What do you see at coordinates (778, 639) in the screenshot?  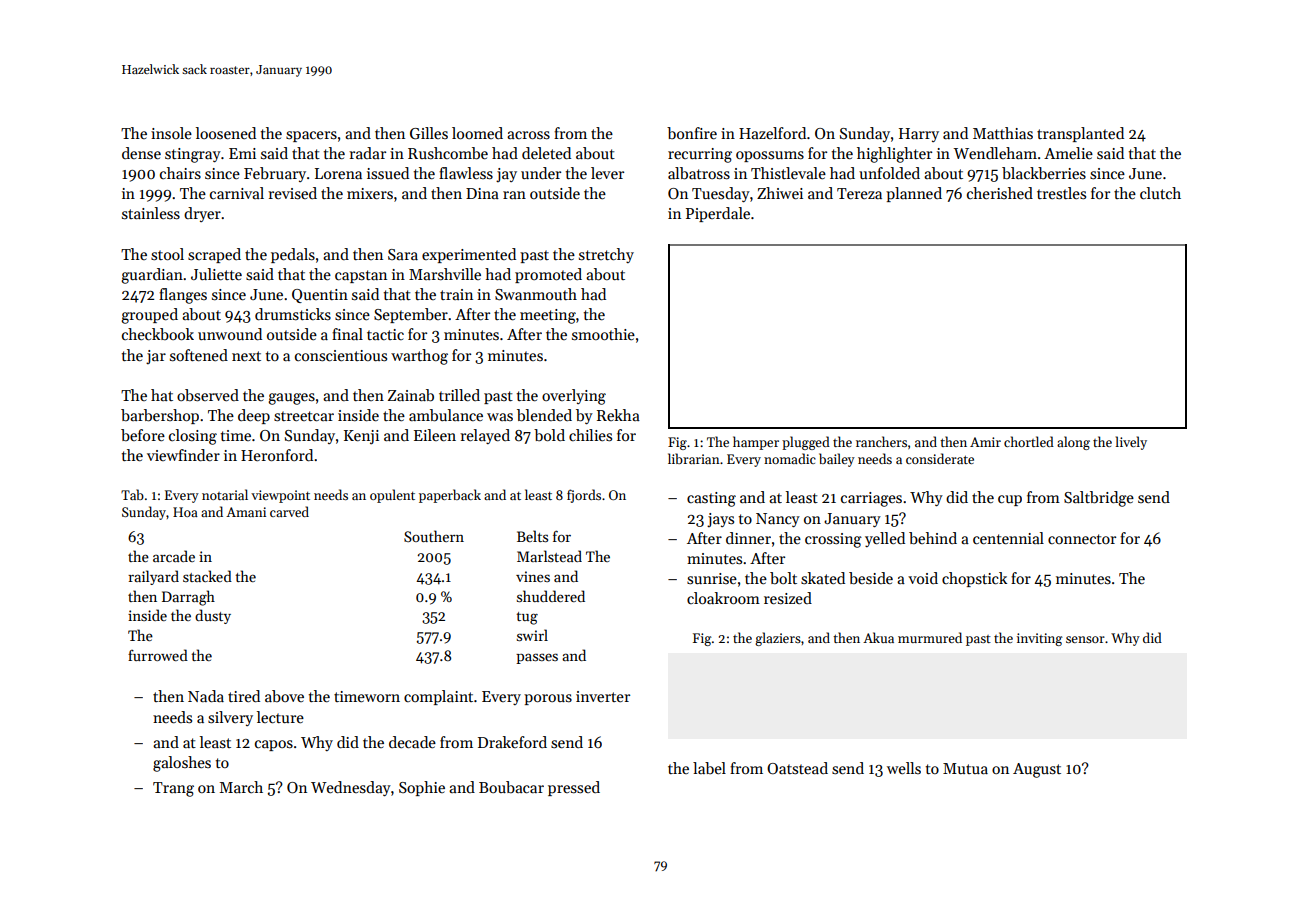 I see `glaziers` at bounding box center [778, 639].
